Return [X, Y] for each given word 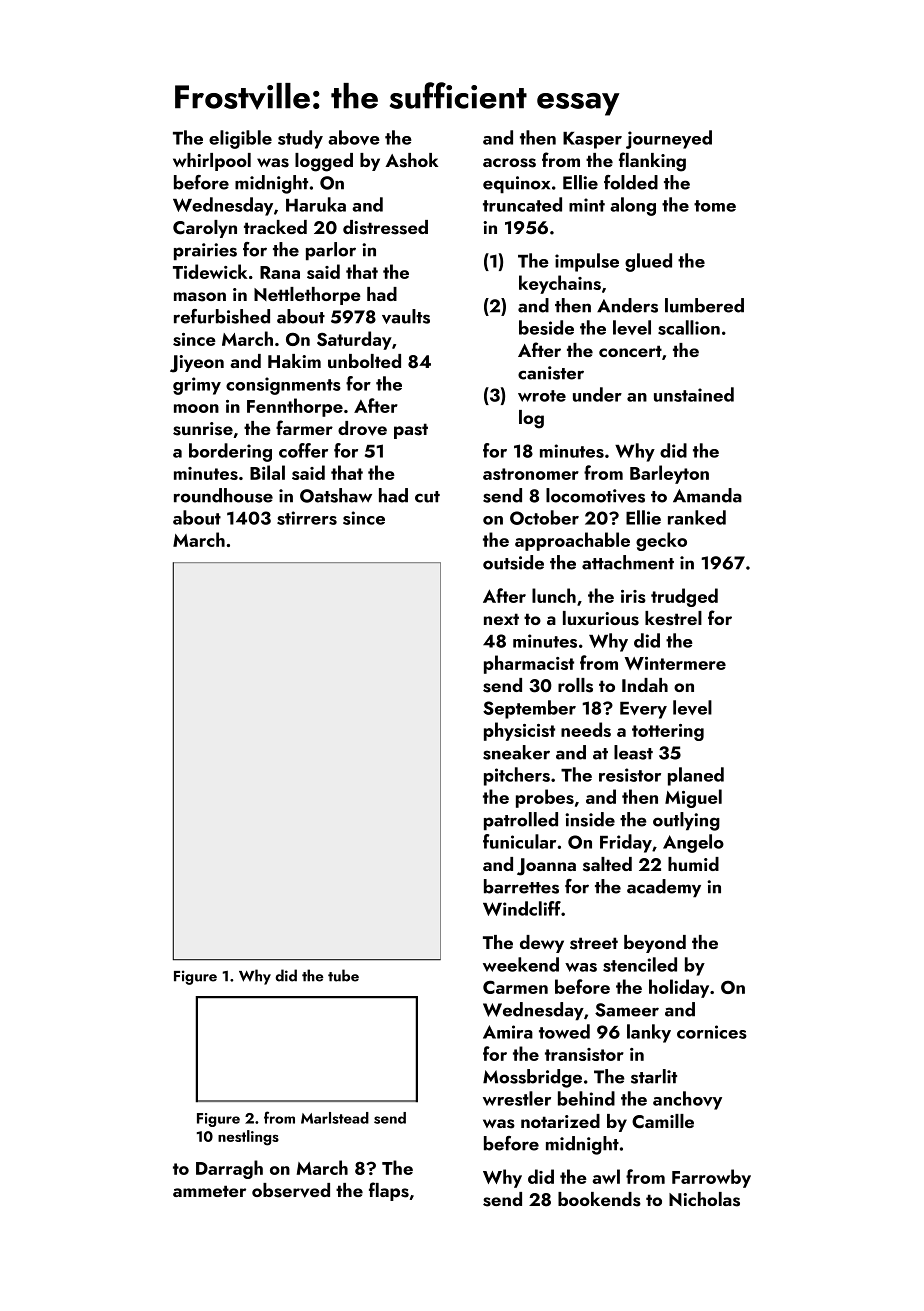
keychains [560, 284]
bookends [599, 1199]
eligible [240, 139]
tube [343, 975]
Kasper [592, 140]
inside [590, 819]
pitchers [517, 776]
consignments [283, 386]
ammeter [209, 1191]
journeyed [669, 139]
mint [587, 205]
